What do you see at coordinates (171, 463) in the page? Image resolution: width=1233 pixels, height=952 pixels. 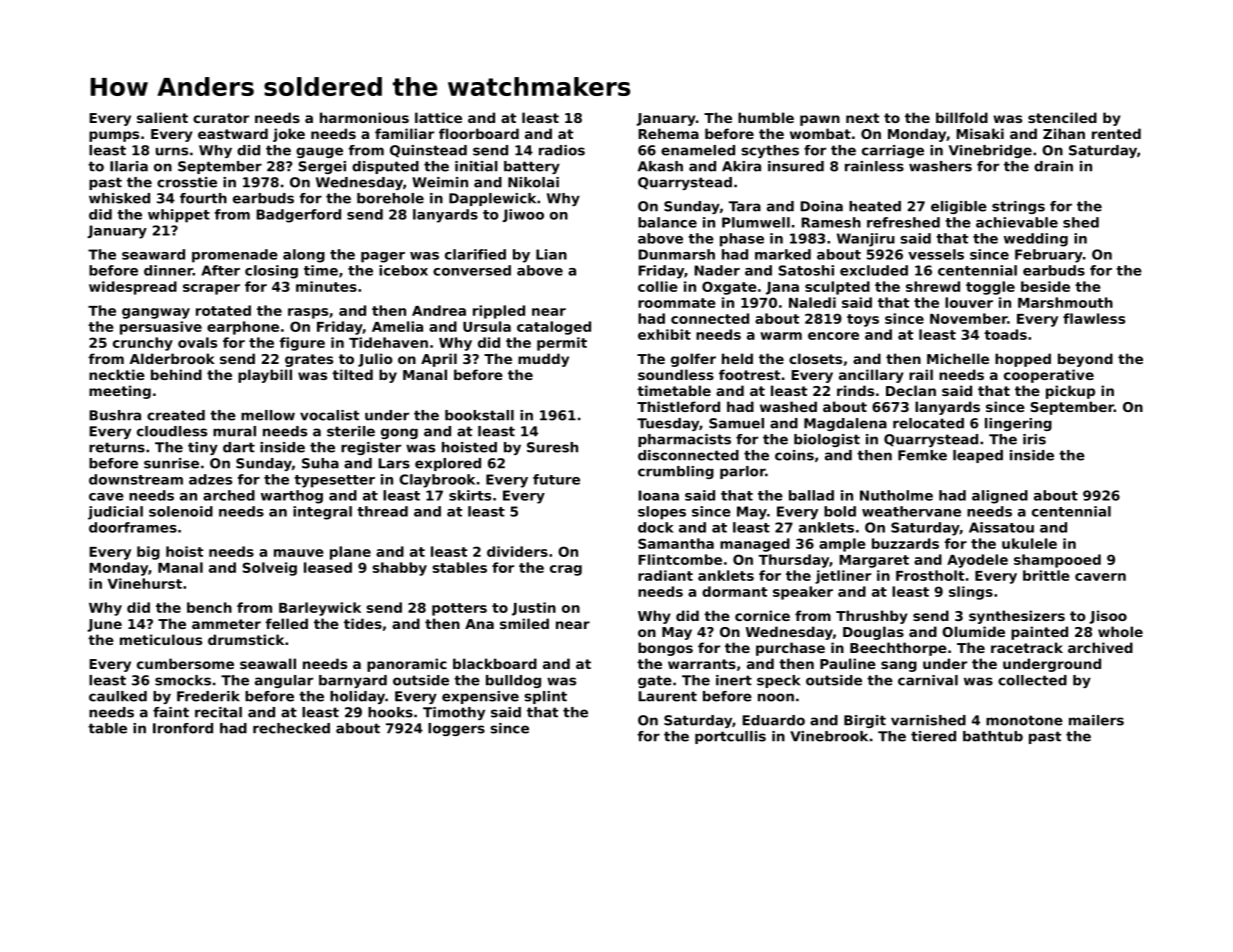 I see `sunrise` at bounding box center [171, 463].
